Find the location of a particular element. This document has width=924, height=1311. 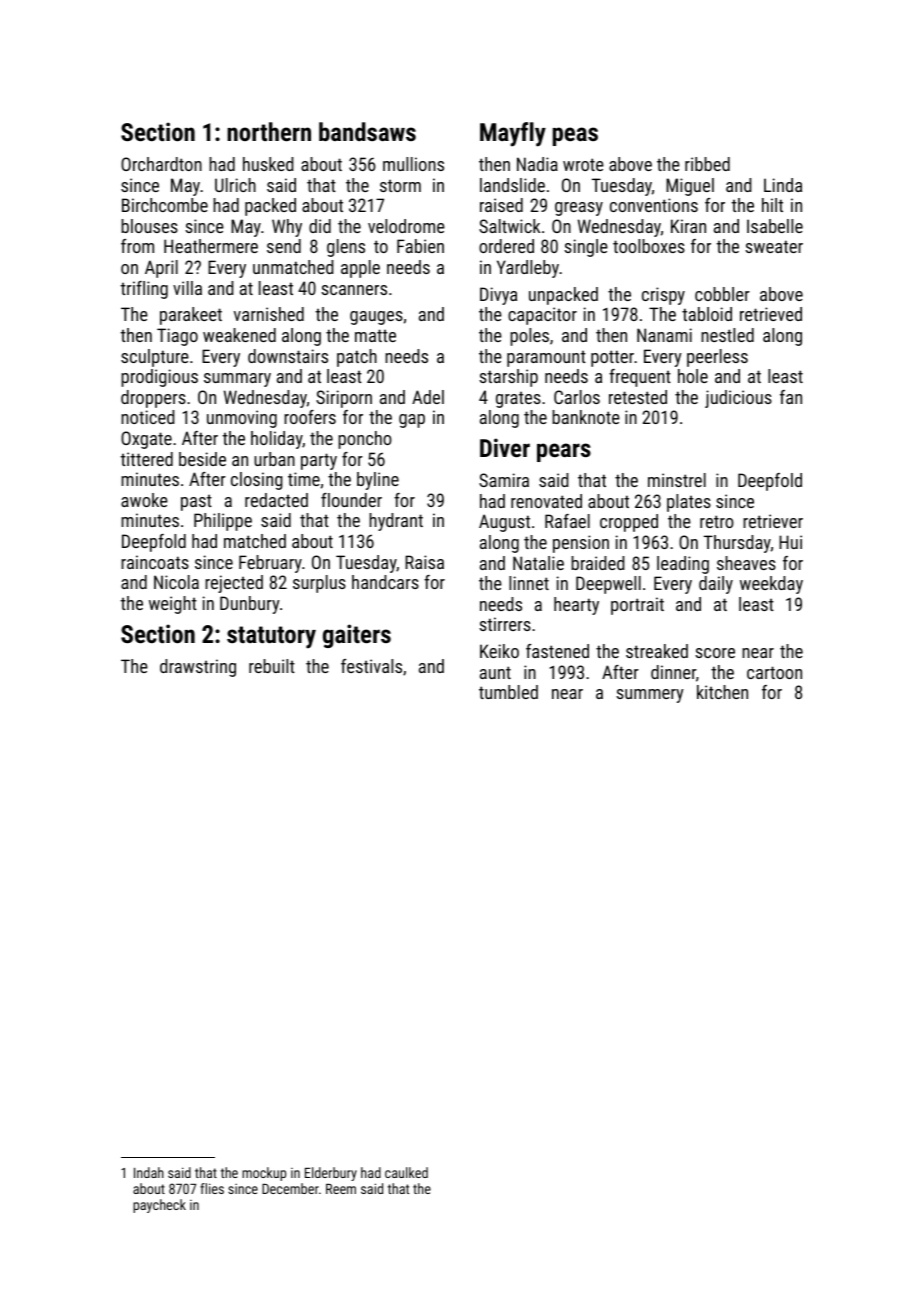

kitchen is located at coordinates (722, 692).
